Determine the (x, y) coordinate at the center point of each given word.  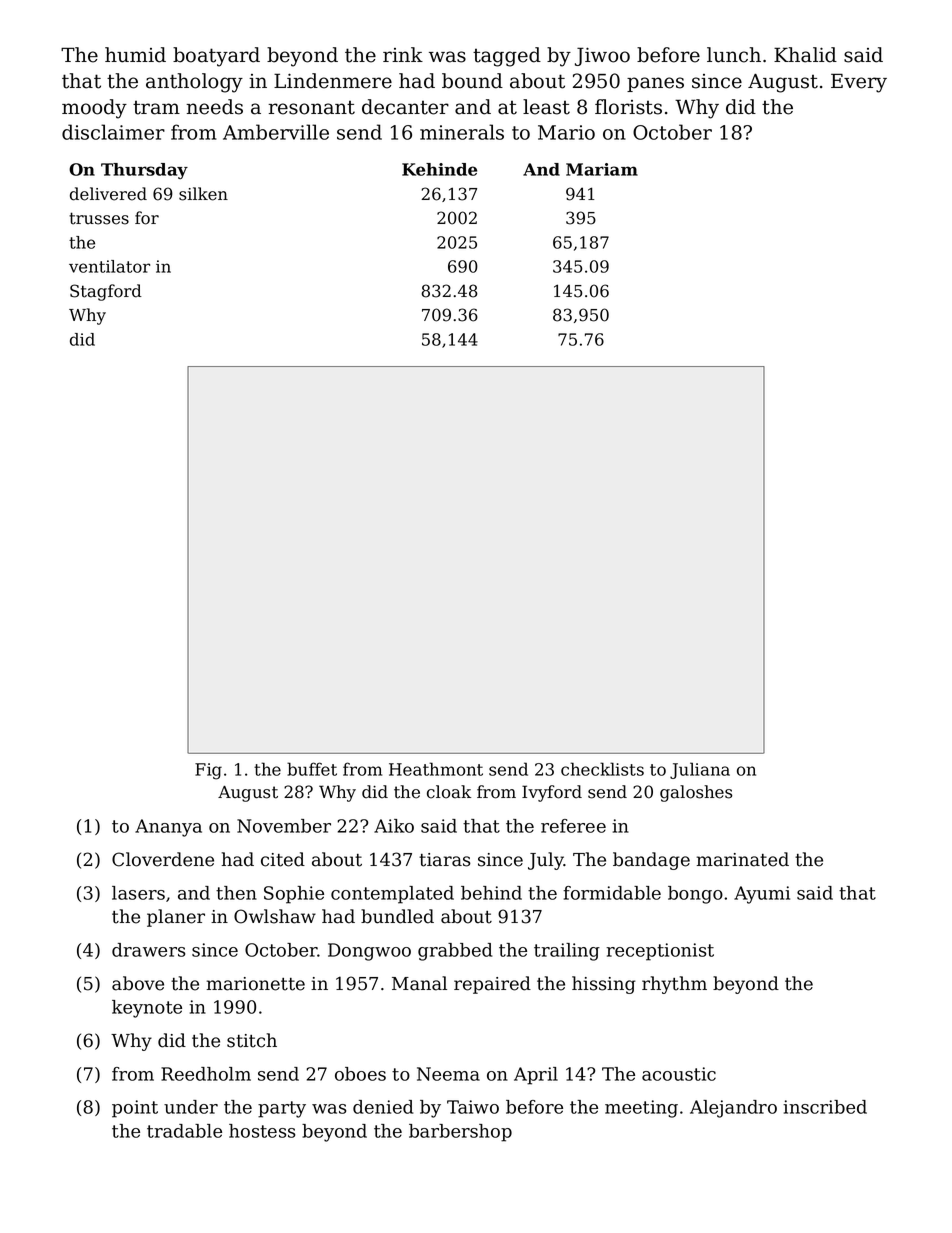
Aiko (394, 826)
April (536, 1076)
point (135, 1109)
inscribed (825, 1107)
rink (403, 54)
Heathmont (436, 769)
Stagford (106, 292)
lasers (138, 893)
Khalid (805, 55)
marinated (743, 859)
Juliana (700, 770)
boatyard (216, 57)
